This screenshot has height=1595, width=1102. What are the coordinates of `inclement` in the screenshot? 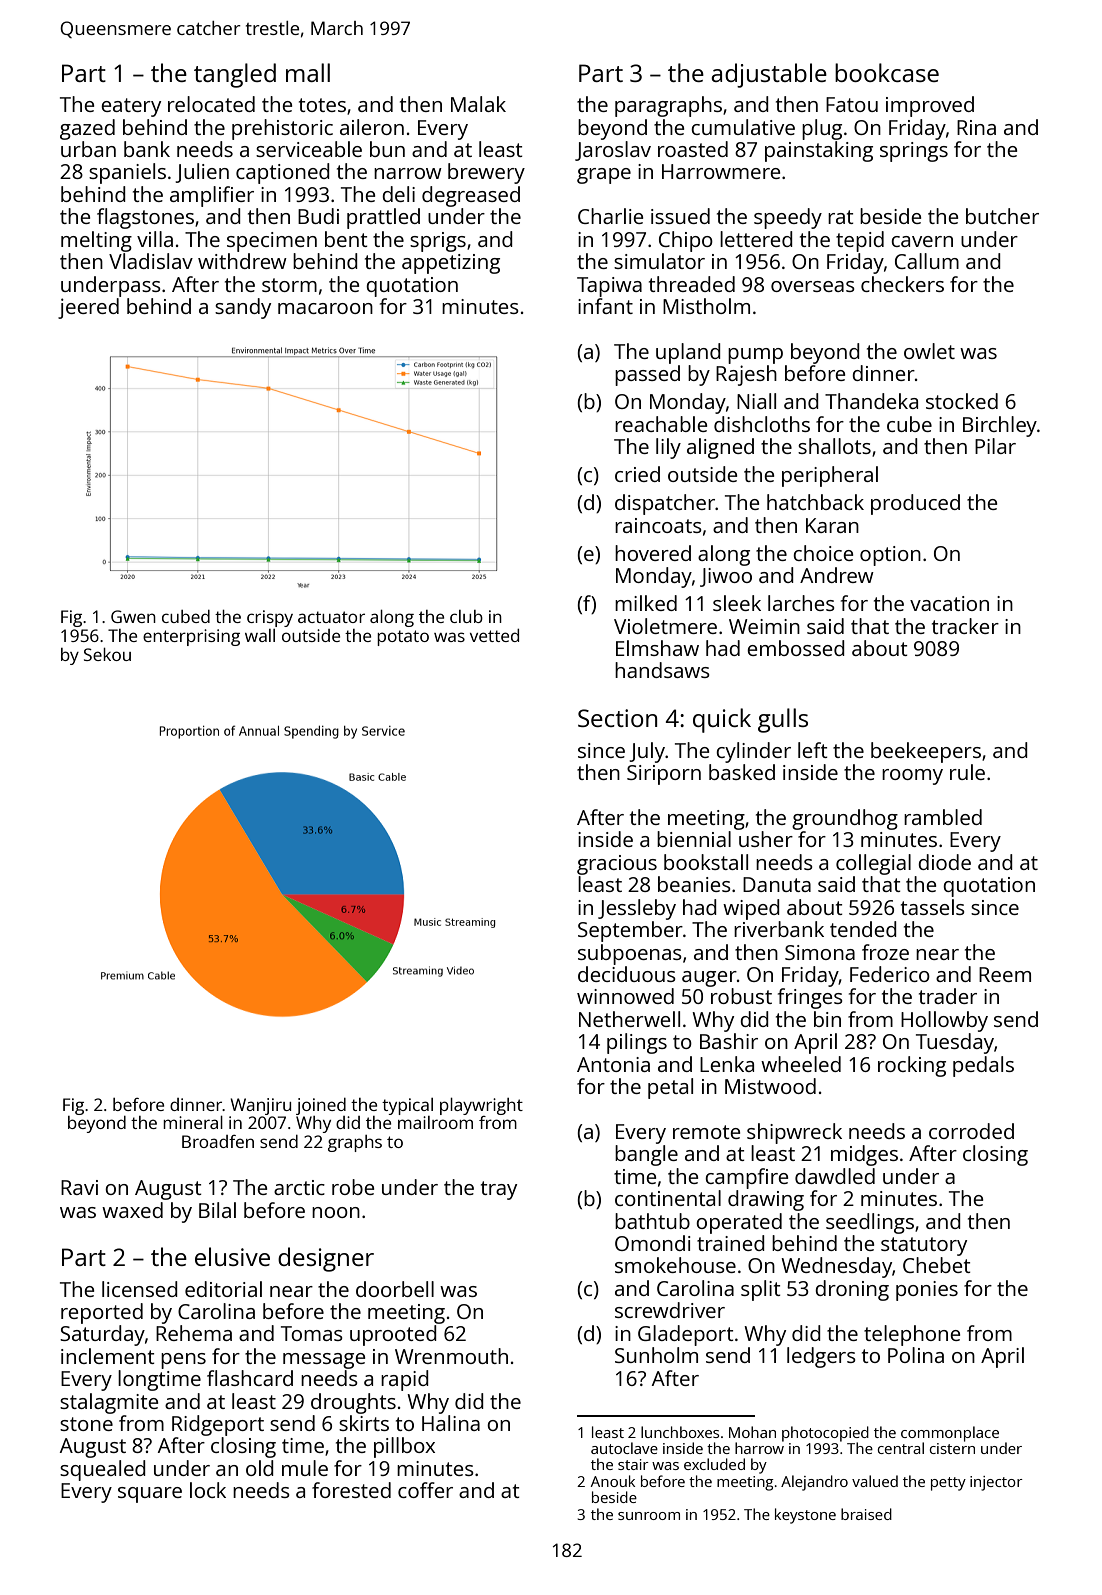 It's located at (108, 1356).
